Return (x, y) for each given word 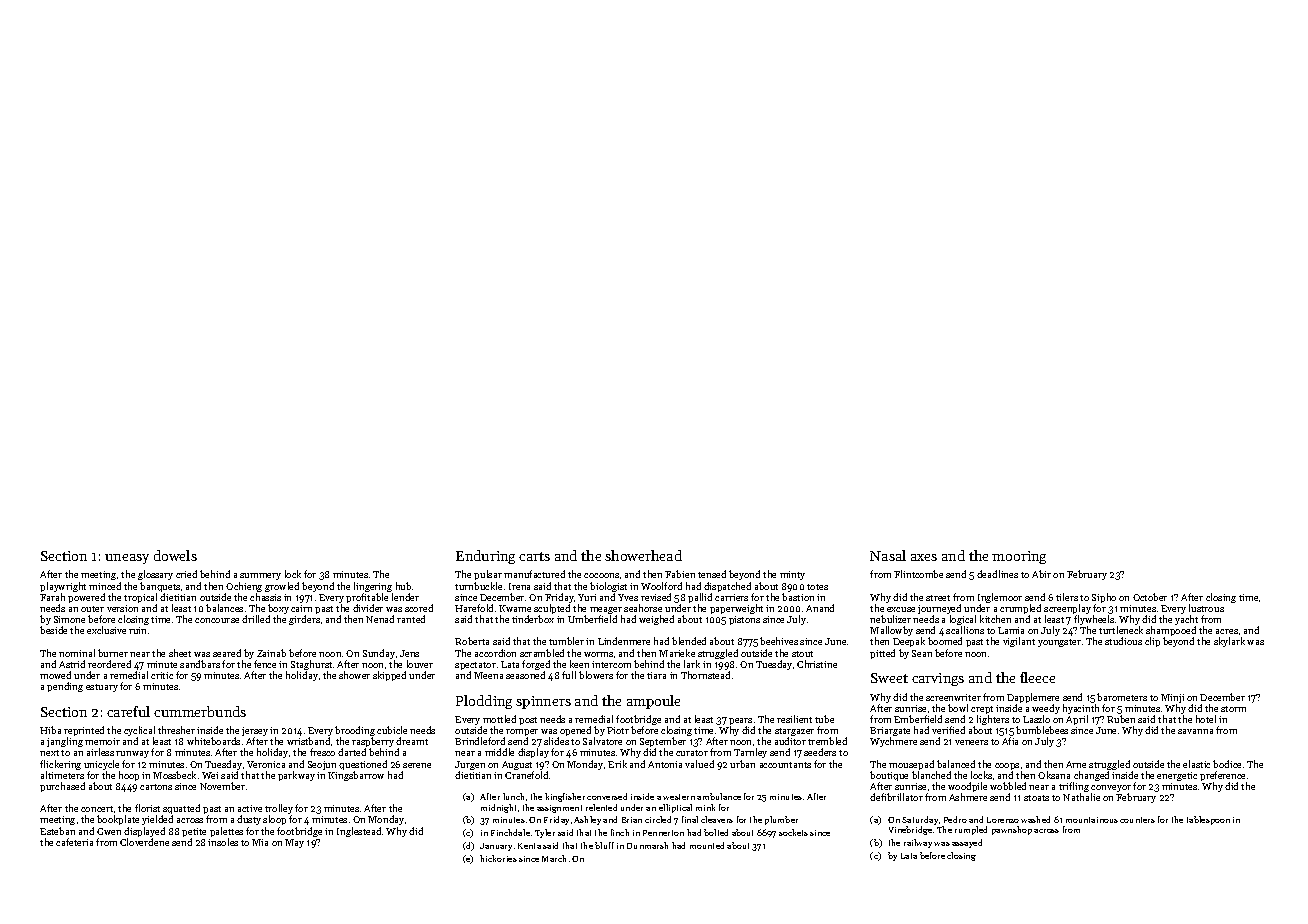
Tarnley (750, 753)
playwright (63, 587)
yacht (1186, 621)
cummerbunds (200, 711)
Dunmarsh (647, 845)
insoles (223, 842)
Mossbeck (174, 775)
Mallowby (891, 632)
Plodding (484, 702)
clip (1152, 642)
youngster (1059, 643)
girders (304, 620)
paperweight (736, 609)
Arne (1076, 764)
